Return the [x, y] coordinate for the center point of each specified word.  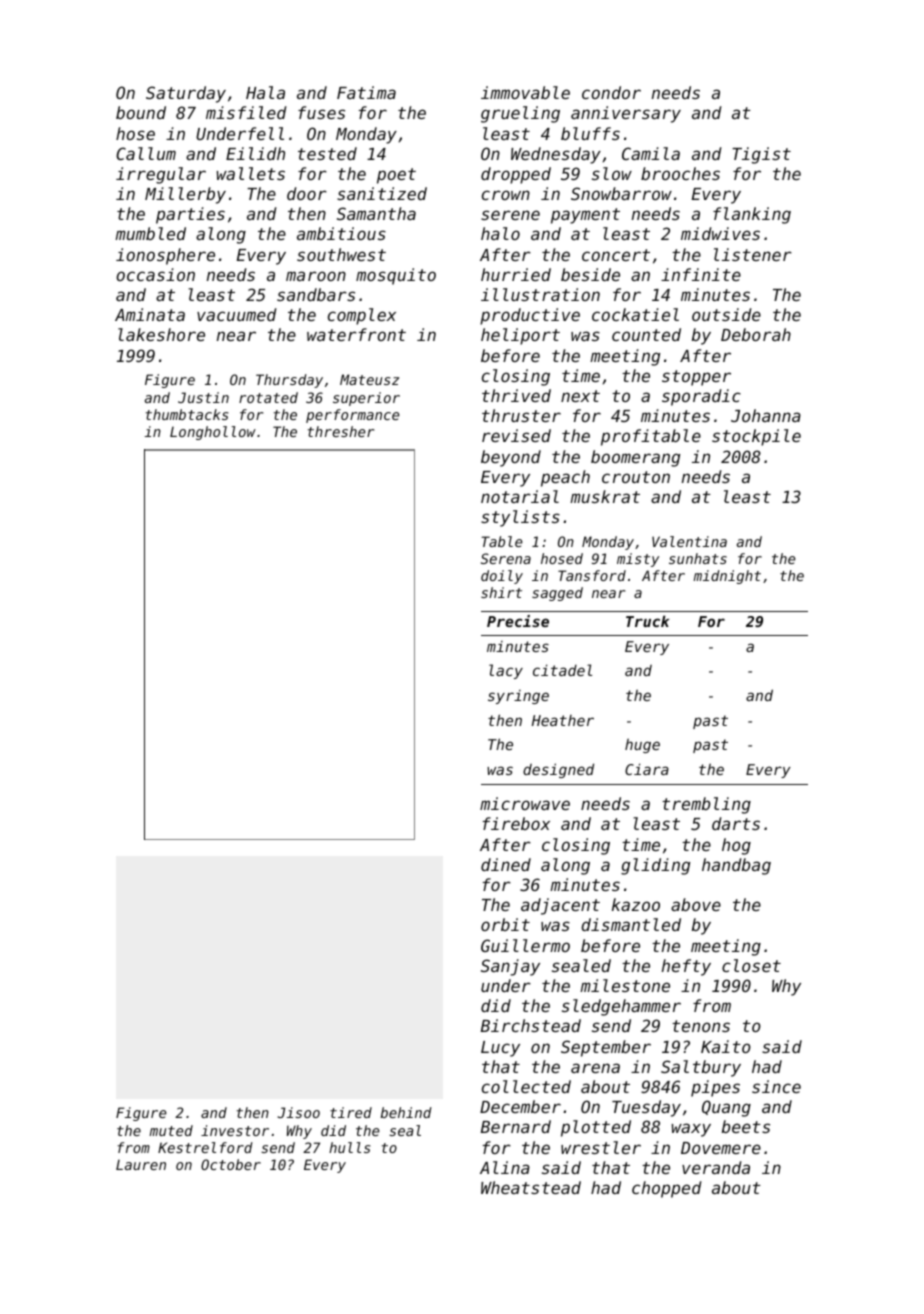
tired [351, 1112]
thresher [341, 431]
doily [502, 577]
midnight [727, 577]
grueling [520, 114]
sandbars [316, 294]
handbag [736, 866]
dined [506, 864]
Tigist [761, 155]
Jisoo [299, 1112]
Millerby [185, 195]
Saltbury [701, 1068]
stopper [696, 378]
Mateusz [369, 379]
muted [171, 1130]
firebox [516, 823]
